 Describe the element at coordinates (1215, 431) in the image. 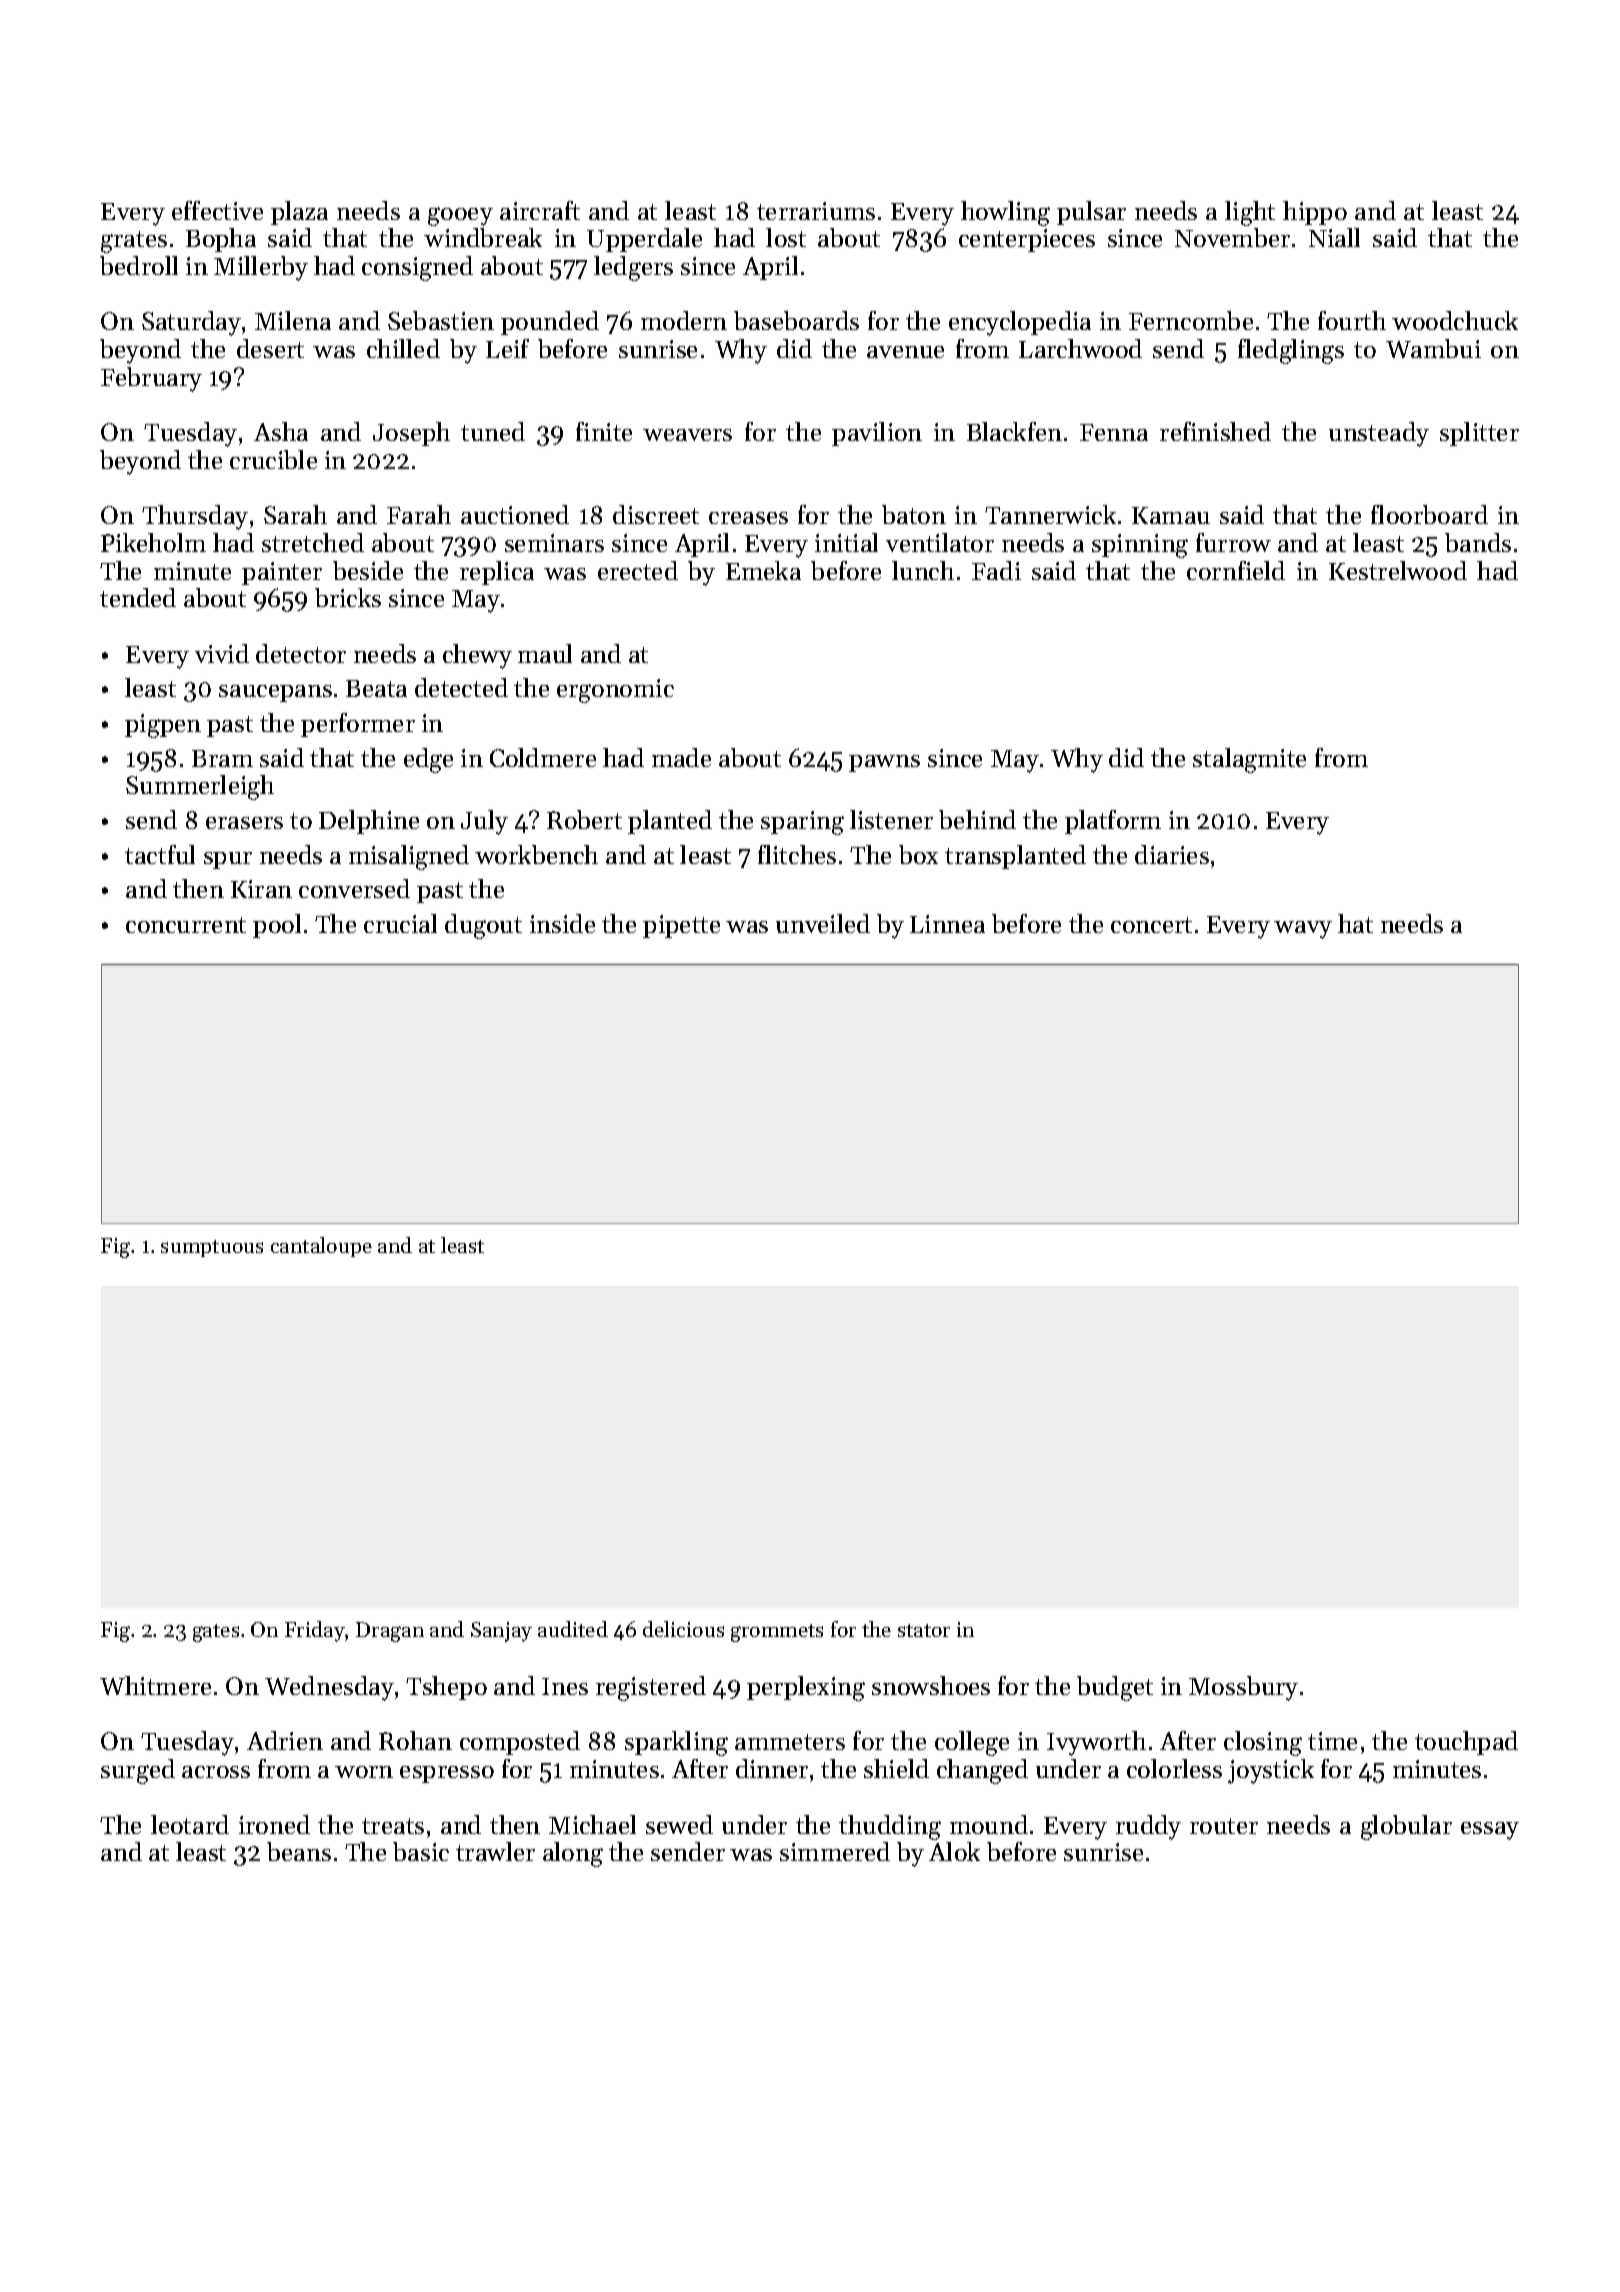

I see `refinished` at that location.
